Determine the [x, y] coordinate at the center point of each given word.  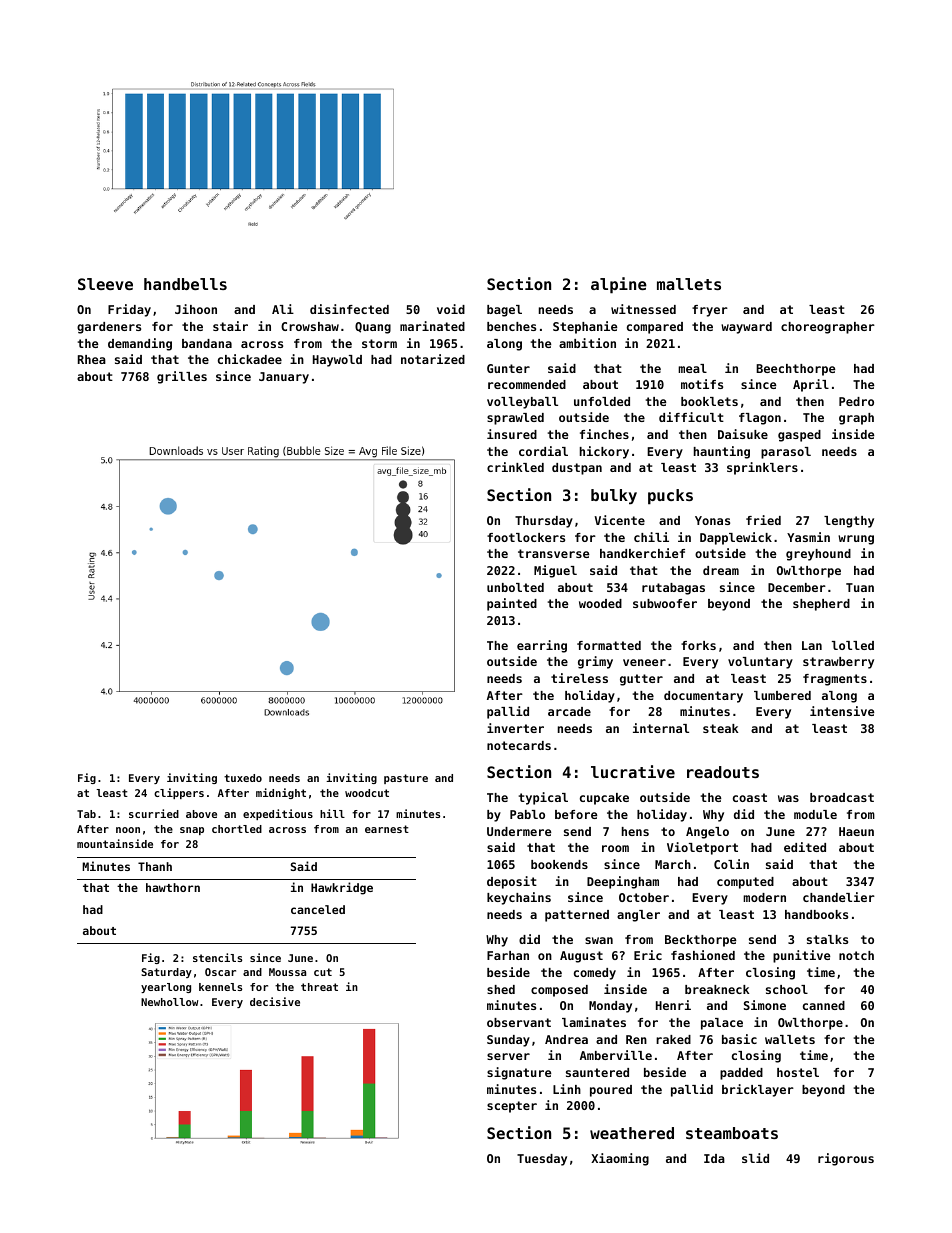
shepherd [821, 605]
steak [720, 728]
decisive [275, 1001]
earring [542, 646]
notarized [433, 359]
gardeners [109, 328]
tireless [579, 678]
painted [512, 604]
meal [692, 368]
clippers [179, 793]
